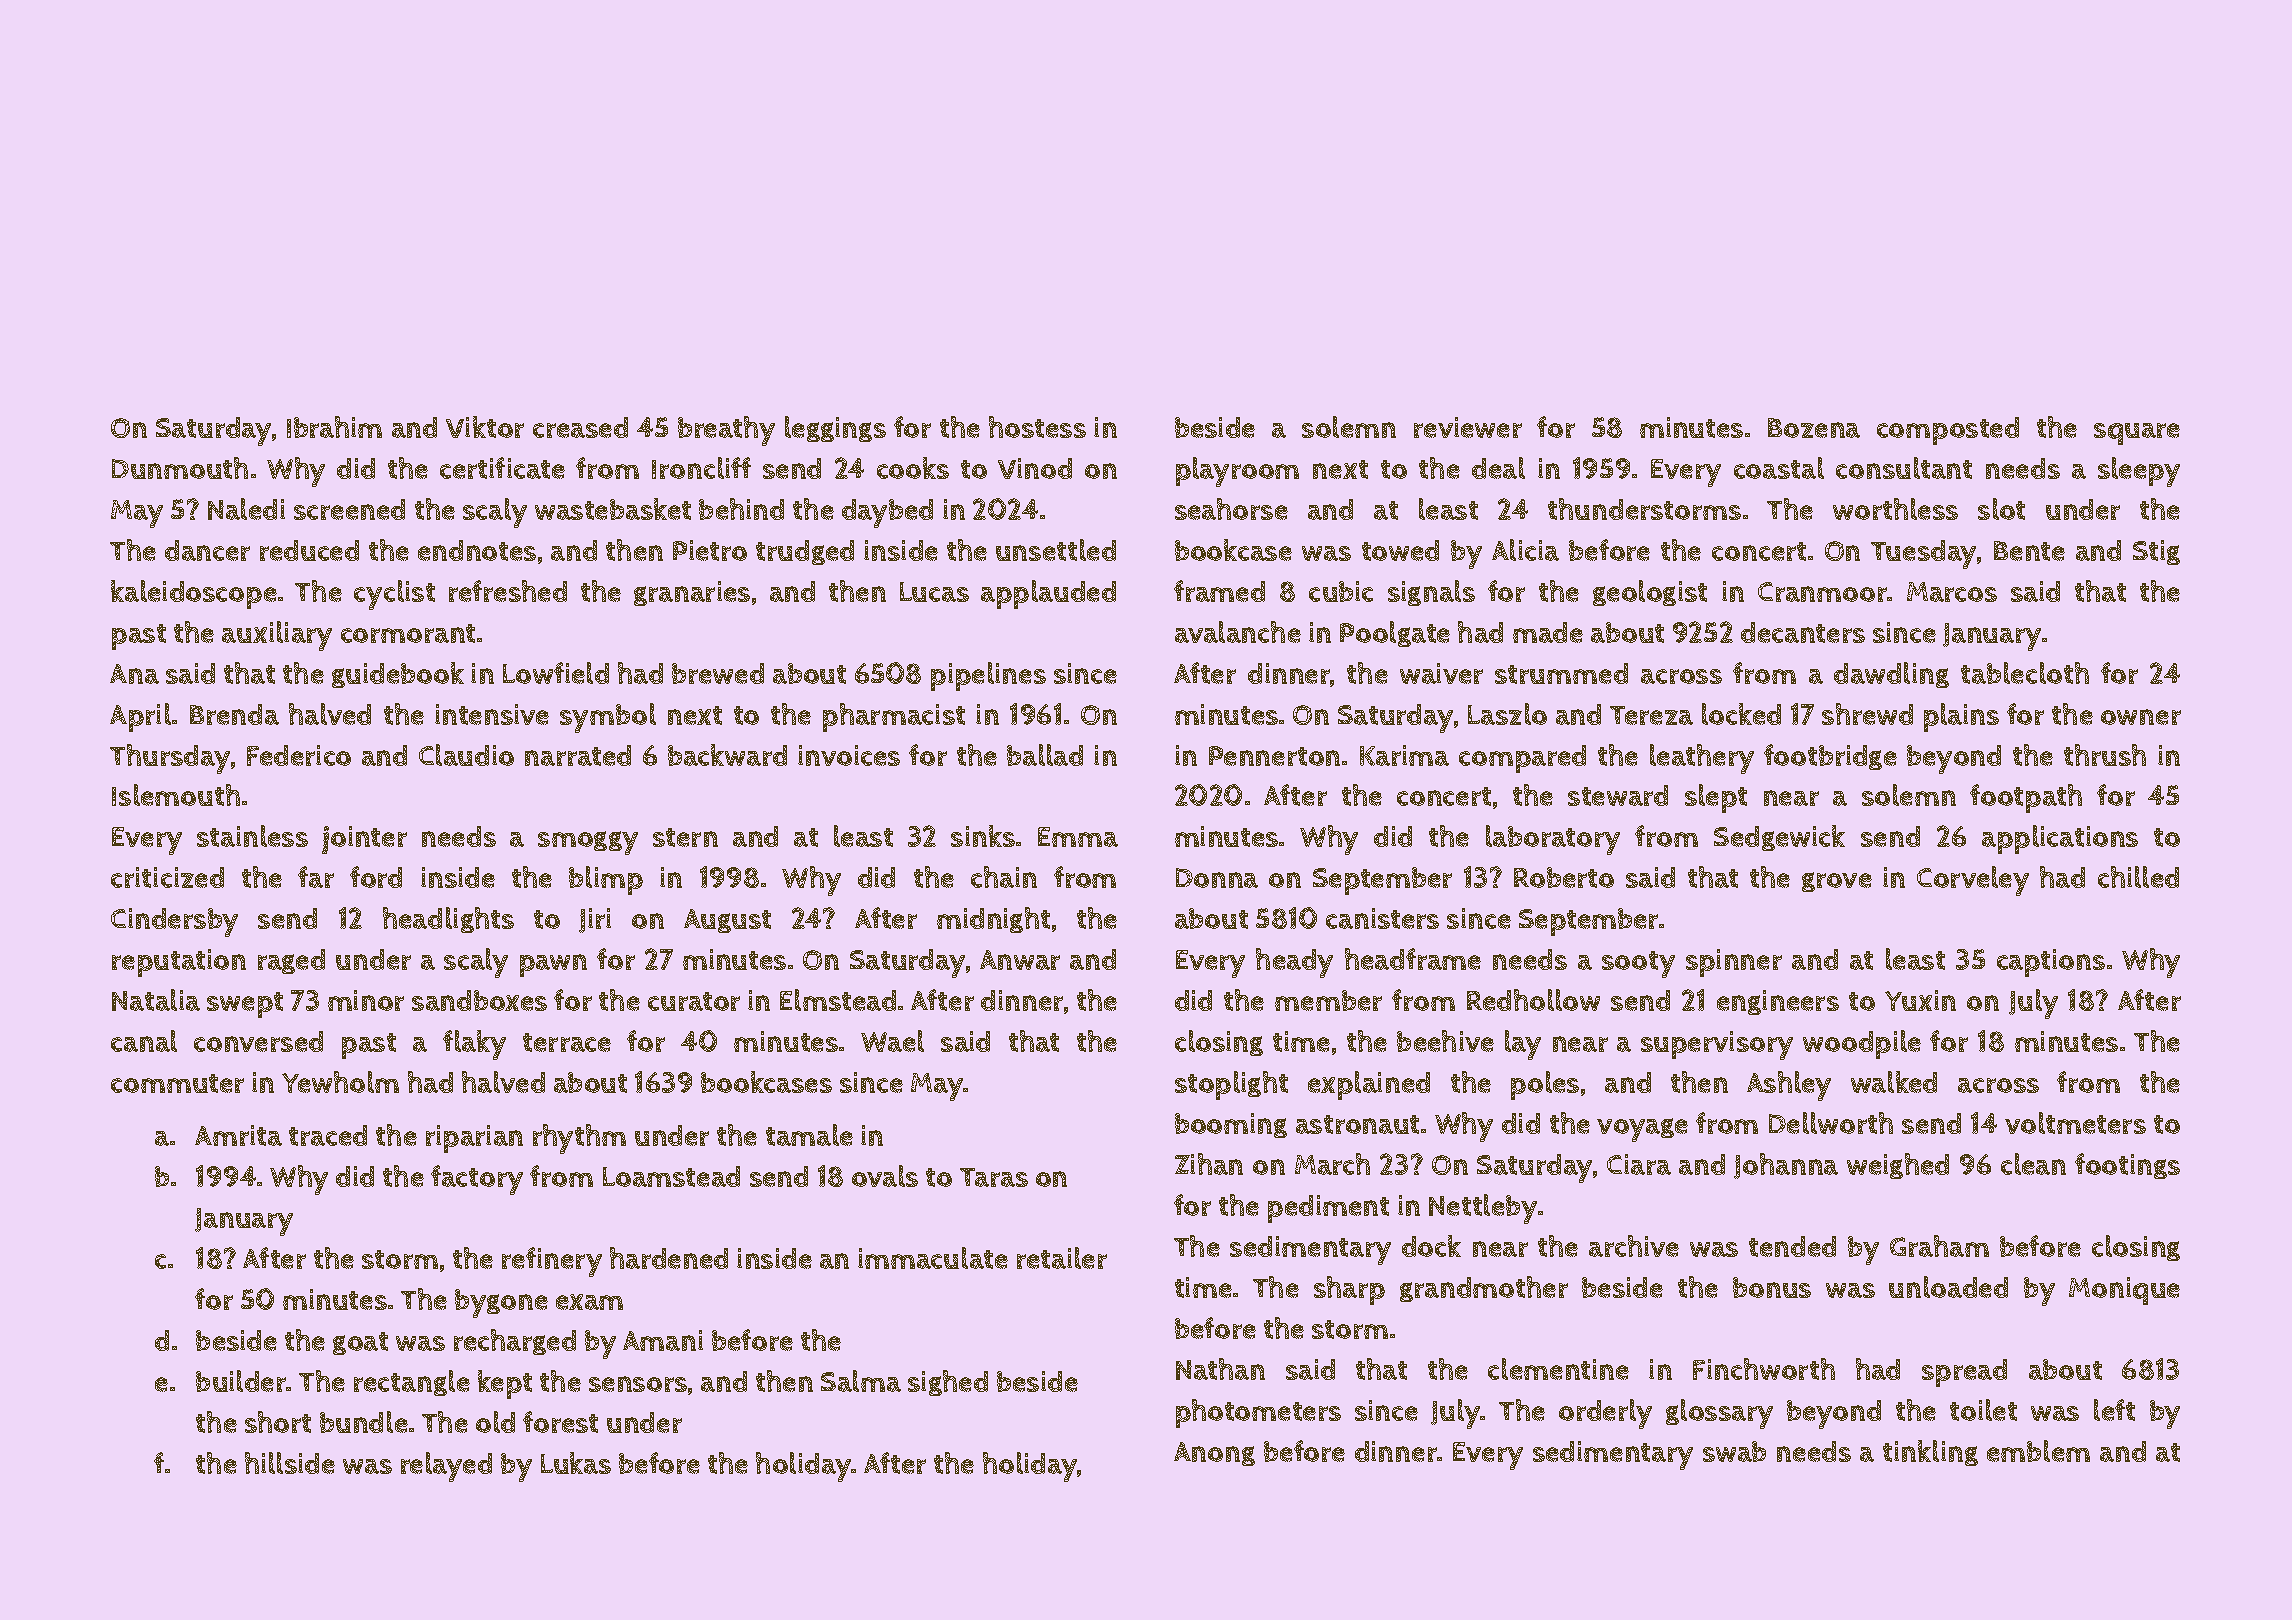 The image size is (2292, 1620). What do you see at coordinates (2137, 434) in the document?
I see `square` at bounding box center [2137, 434].
